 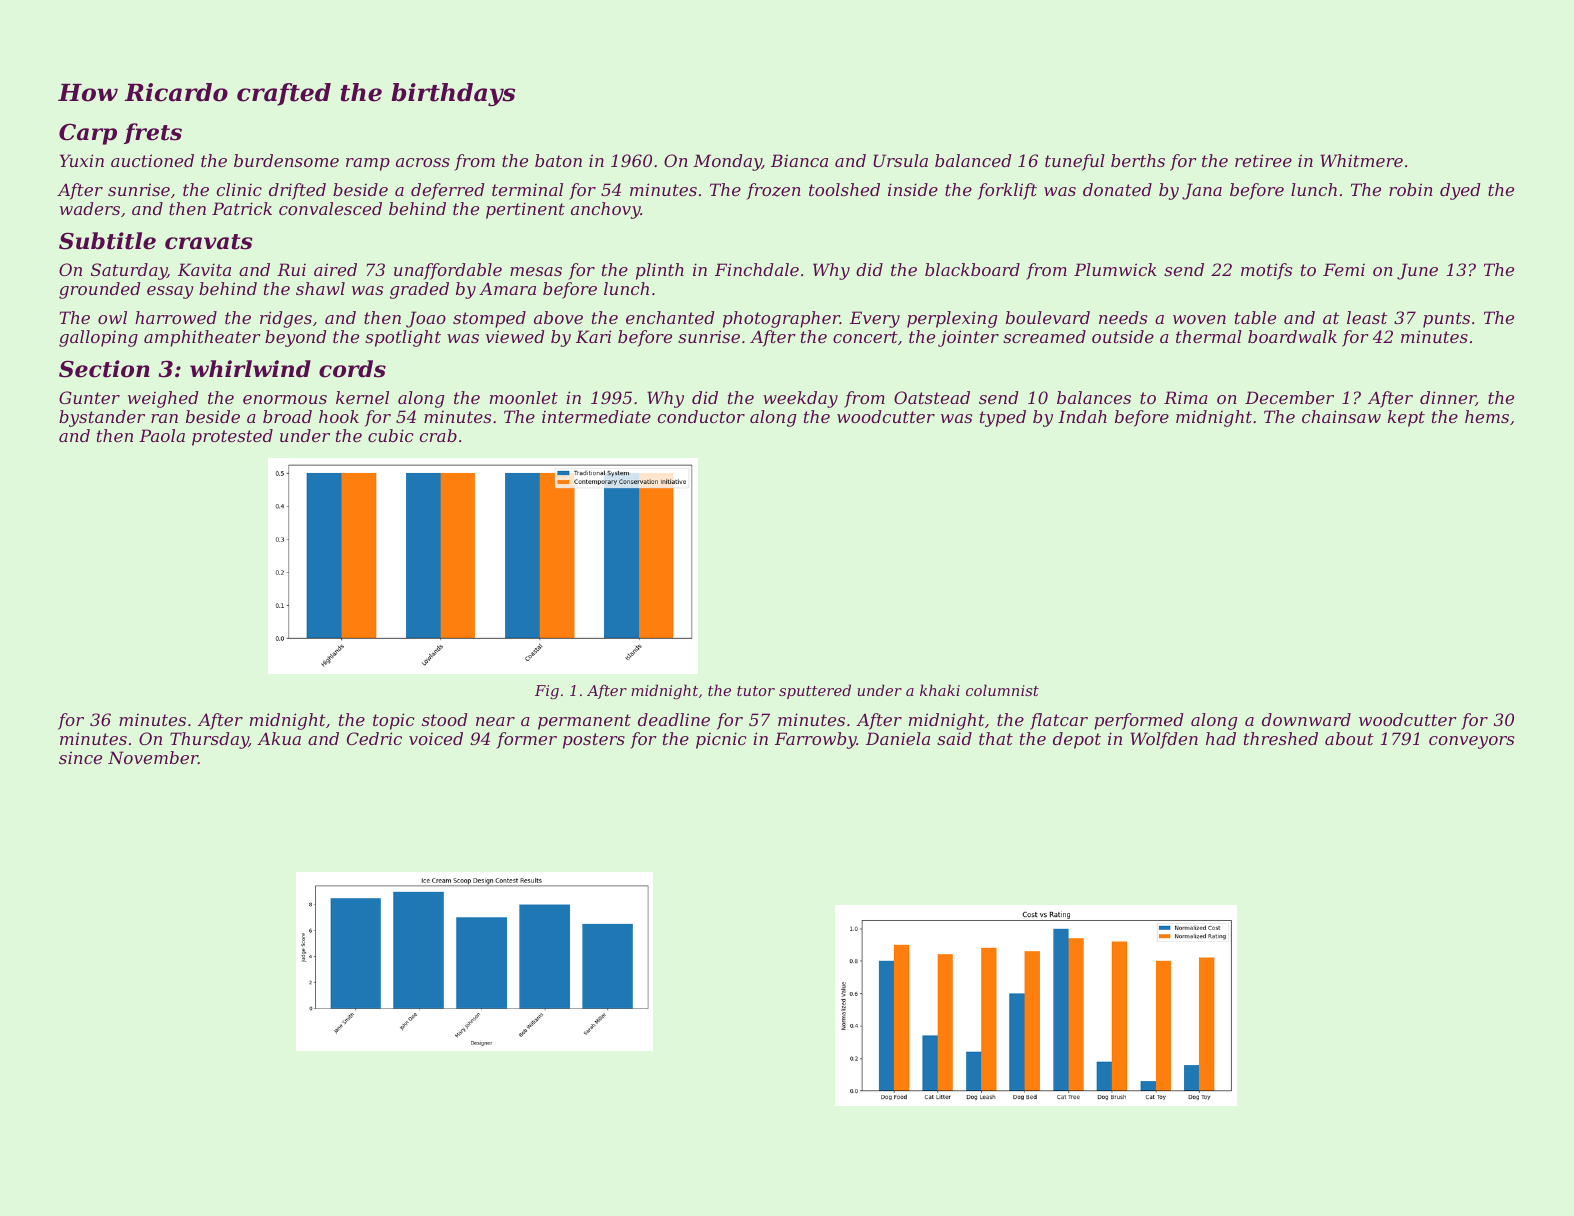 What do you see at coordinates (394, 721) in the screenshot?
I see `topic` at bounding box center [394, 721].
